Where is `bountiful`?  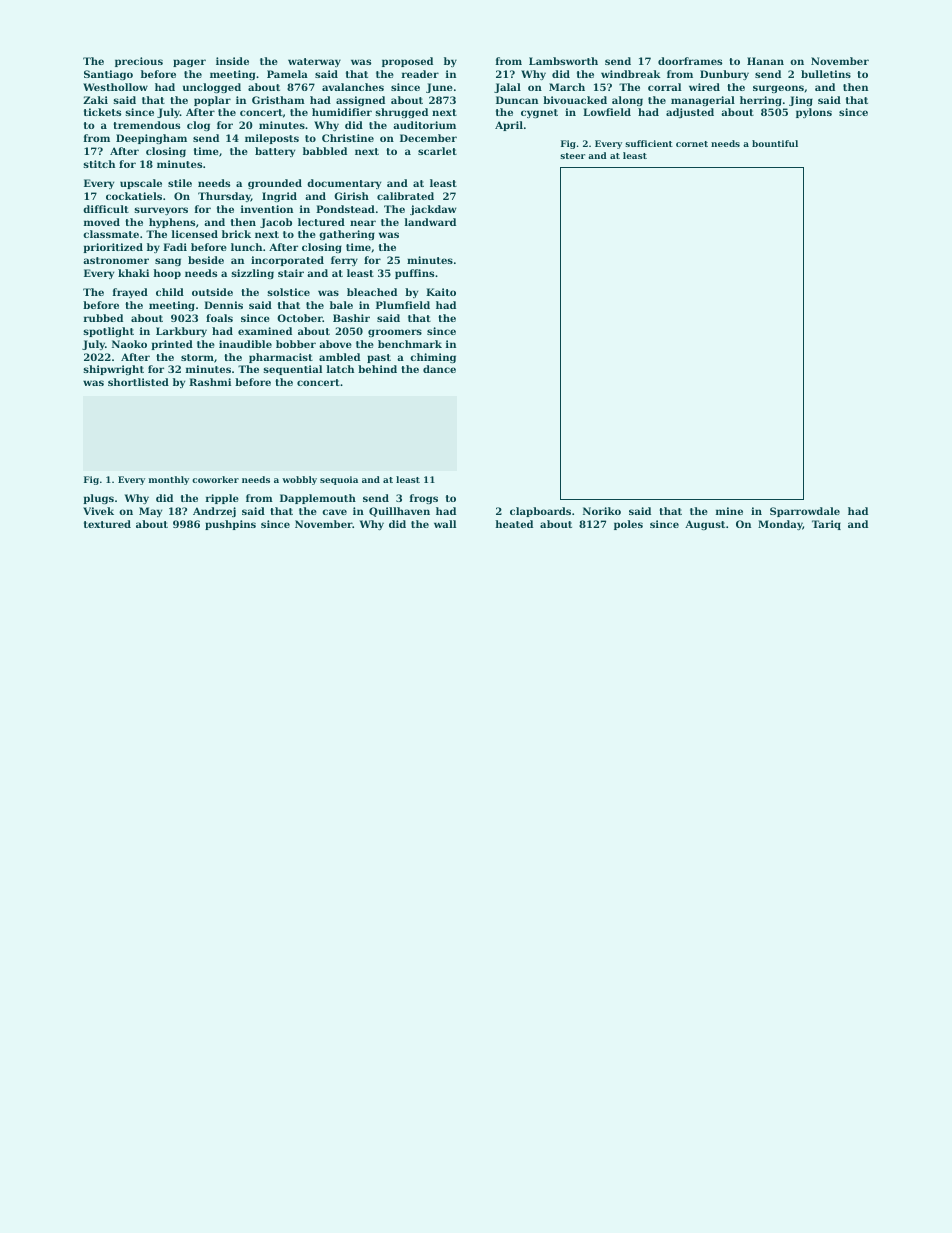 bountiful is located at coordinates (775, 143).
